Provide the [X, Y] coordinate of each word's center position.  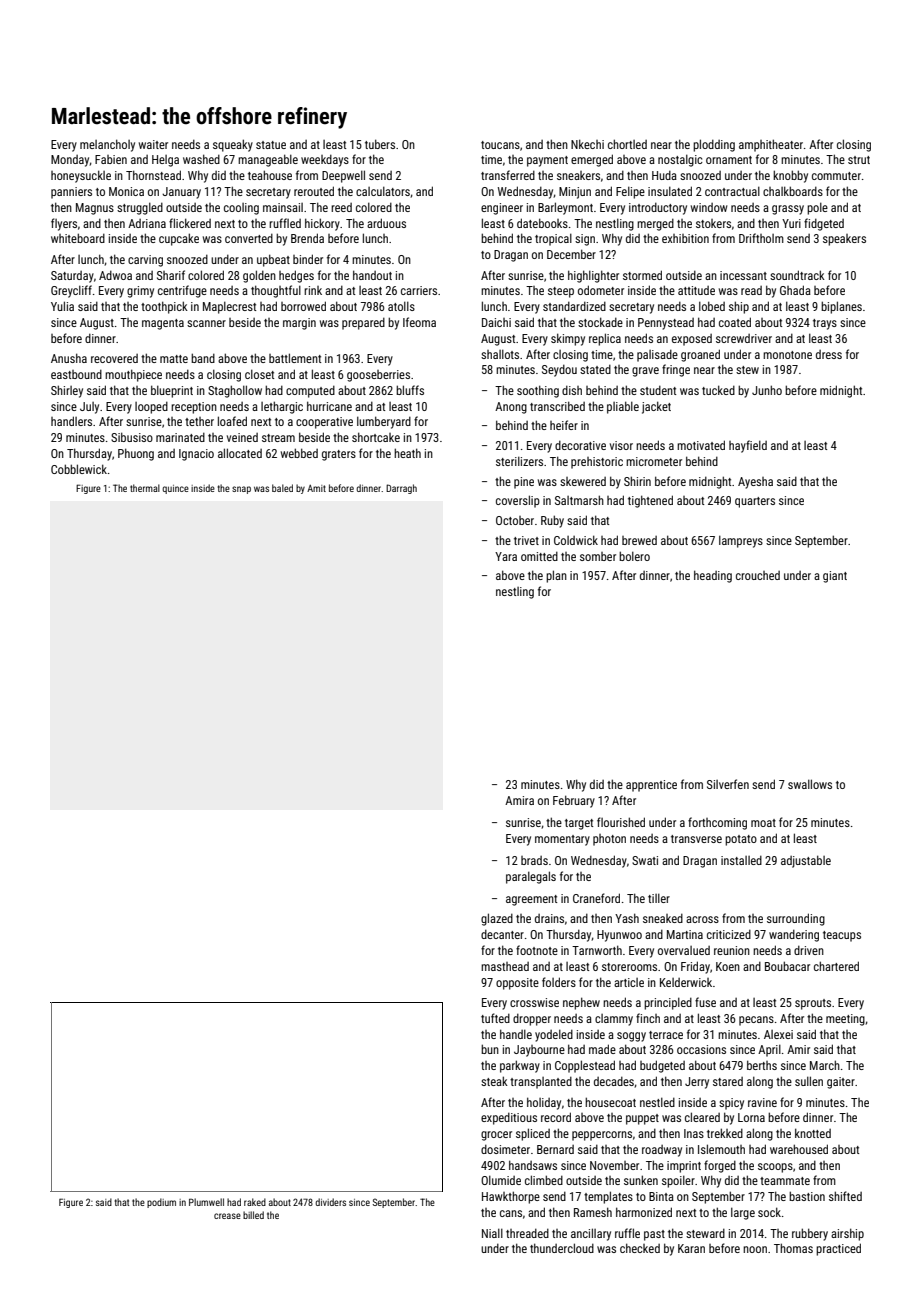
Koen [728, 966]
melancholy [107, 145]
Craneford [596, 898]
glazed [497, 919]
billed [253, 1215]
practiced [838, 1249]
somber [598, 556]
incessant [743, 275]
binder [308, 259]
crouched [758, 575]
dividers [330, 1202]
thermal [145, 488]
